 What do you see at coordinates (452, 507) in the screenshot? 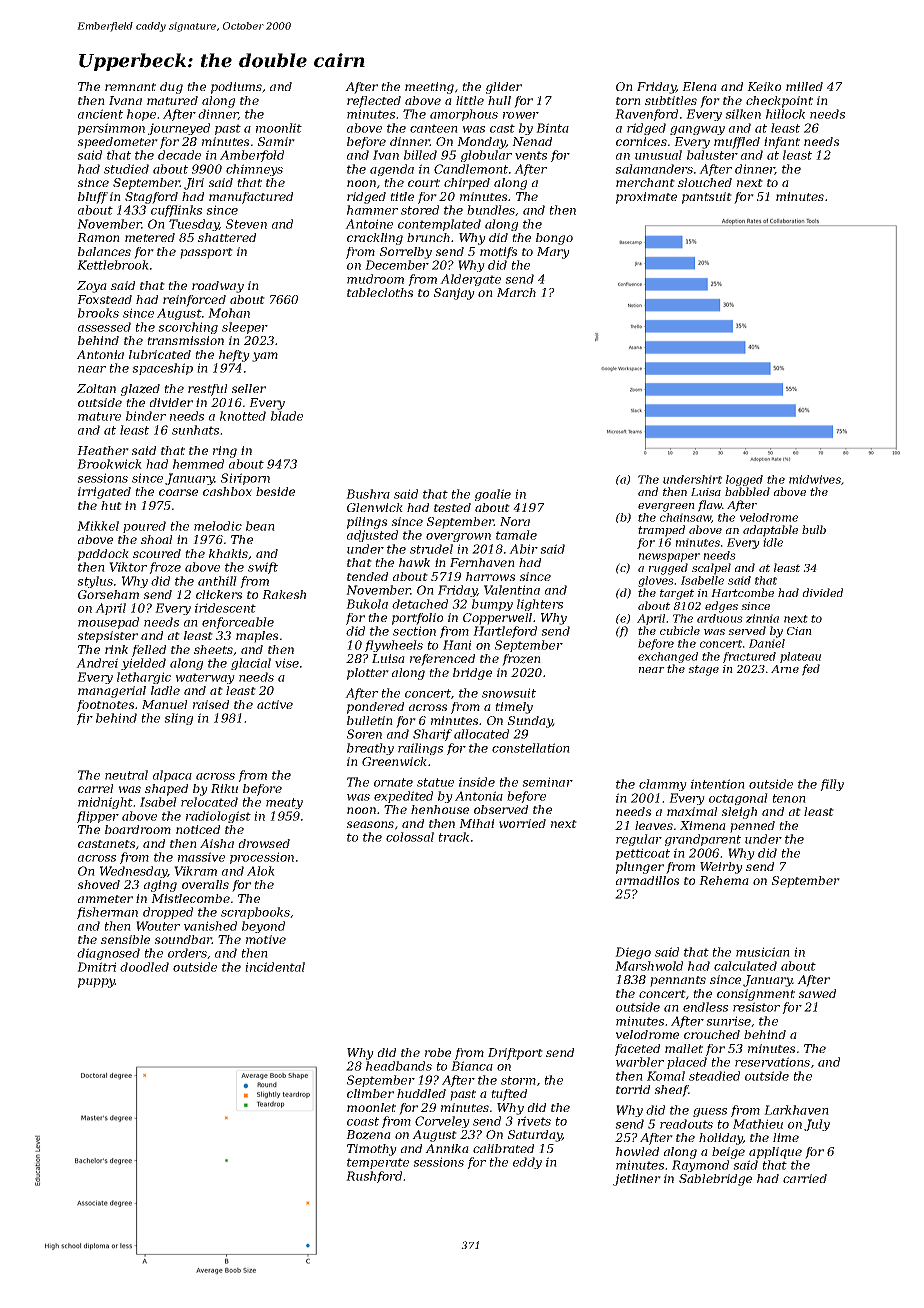
I see `tested` at bounding box center [452, 507].
